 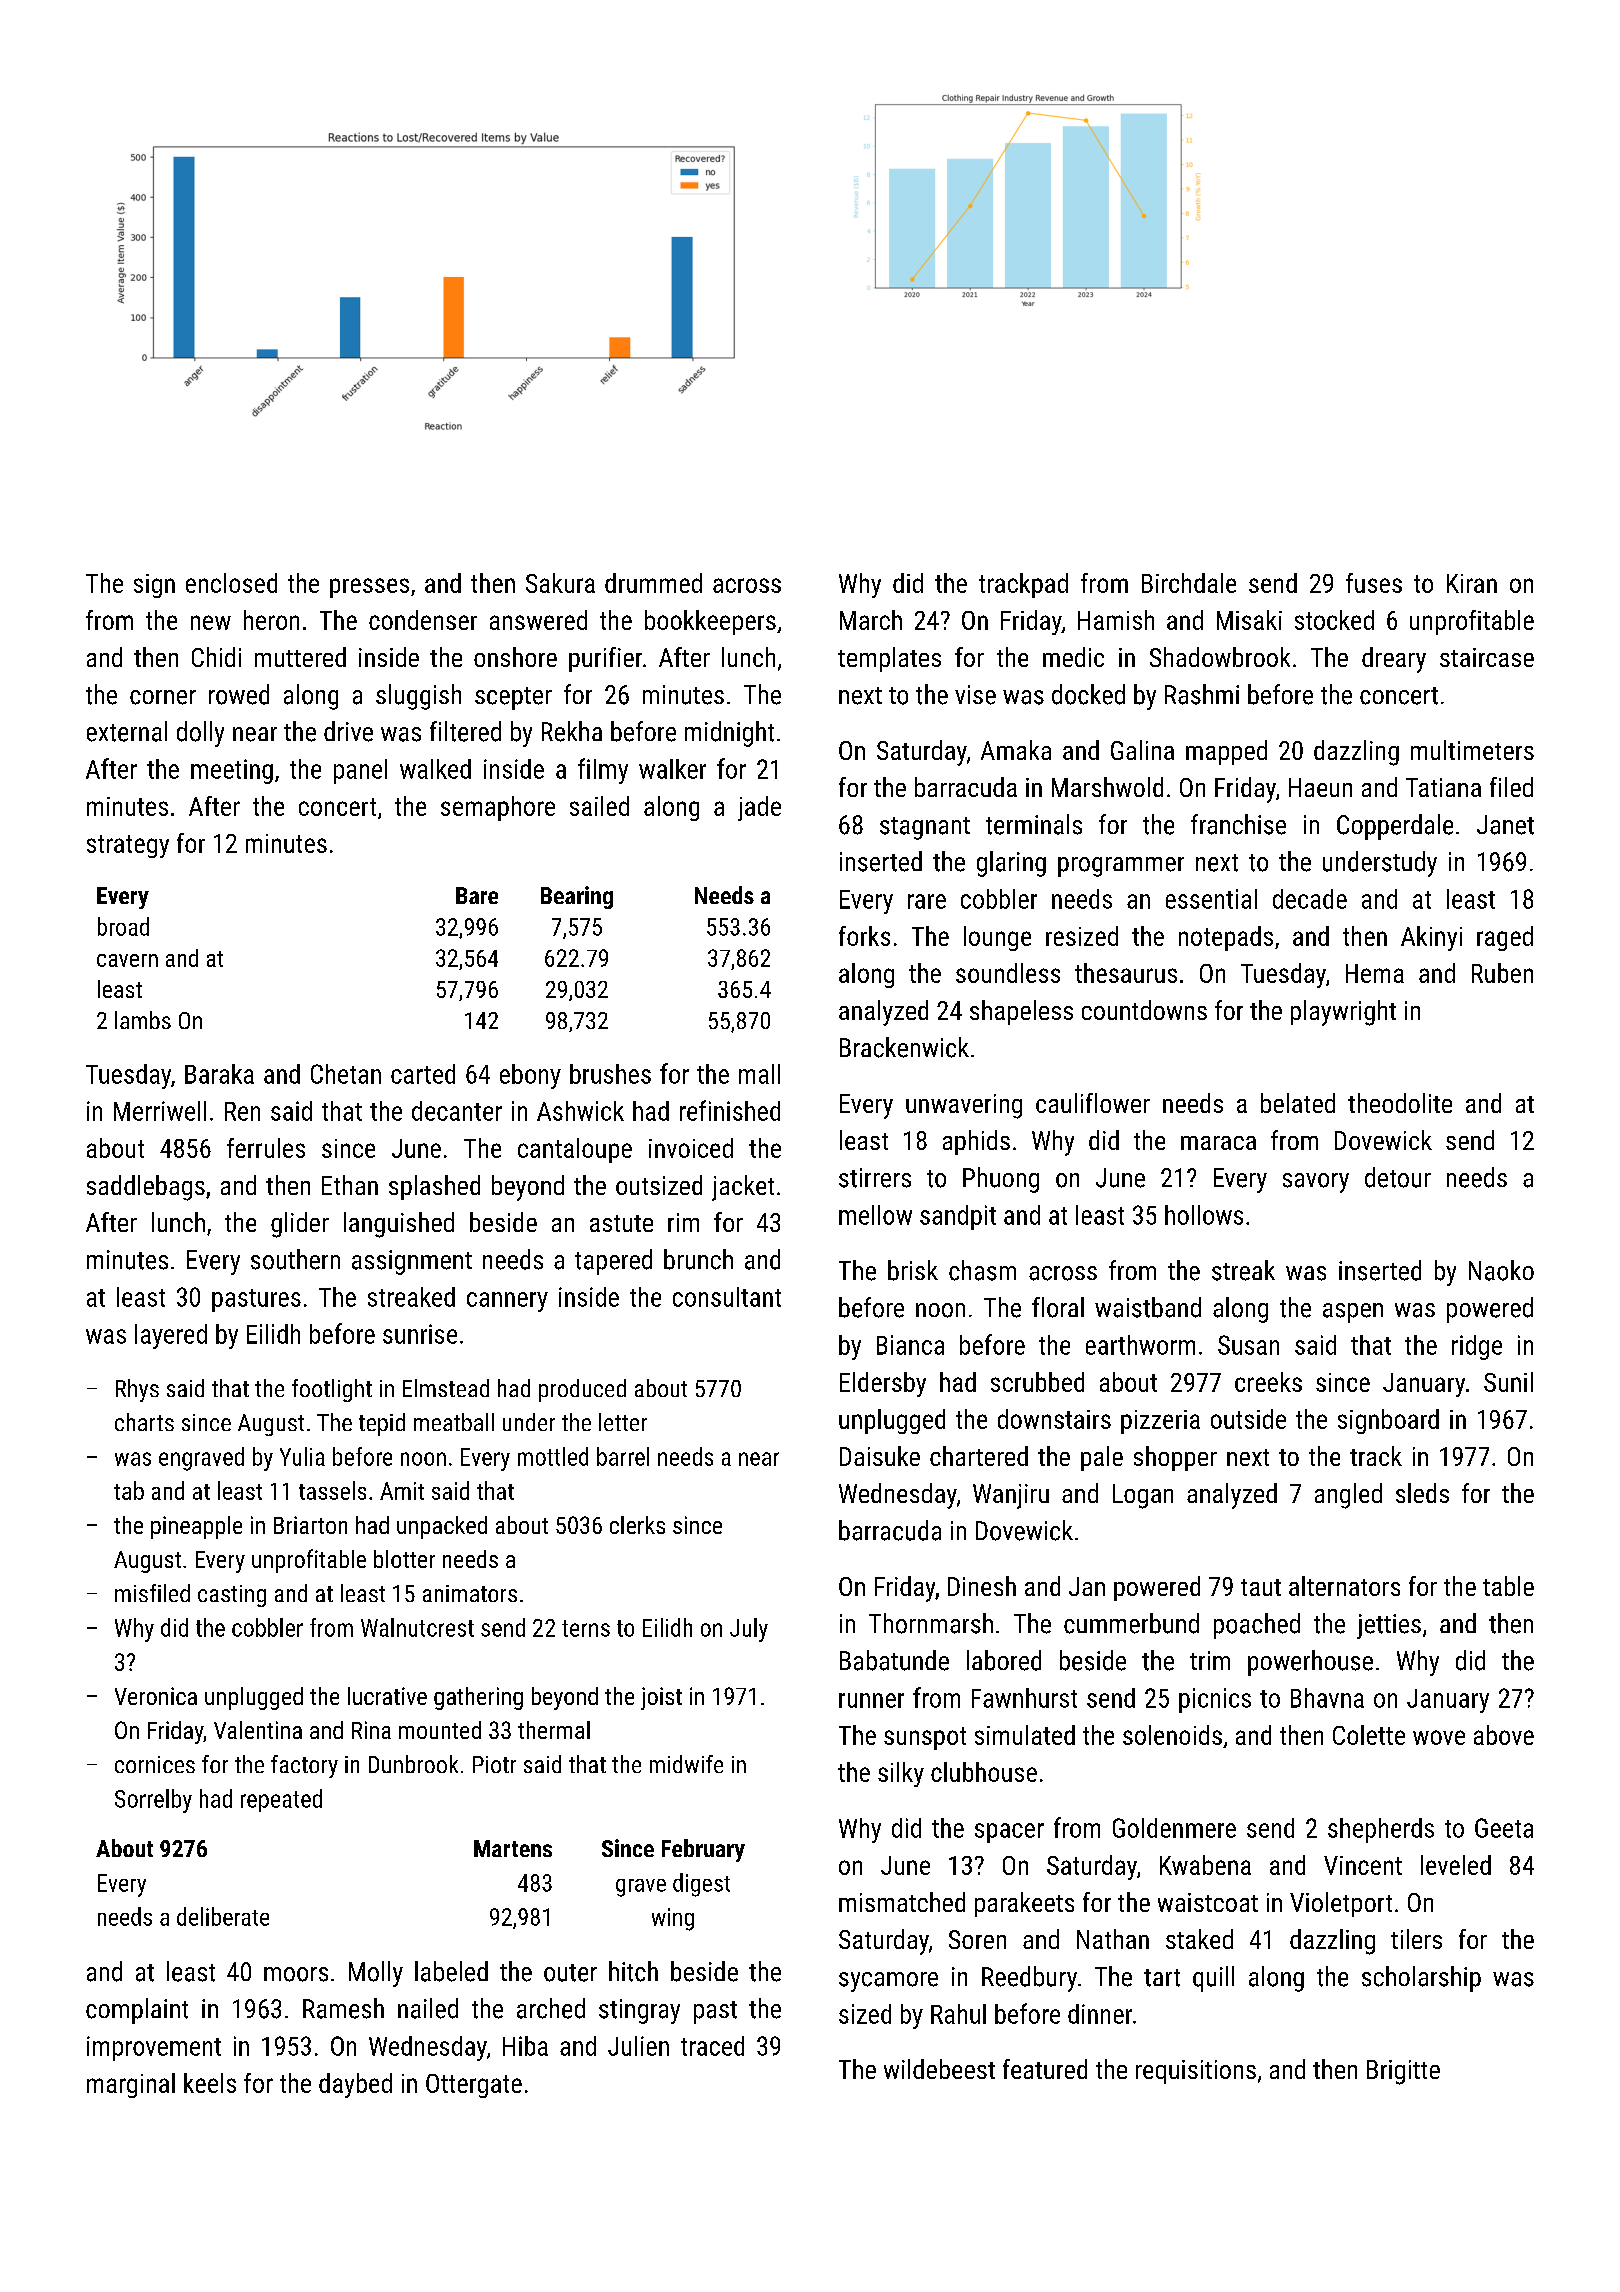 What do you see at coordinates (154, 2048) in the screenshot?
I see `improvement` at bounding box center [154, 2048].
